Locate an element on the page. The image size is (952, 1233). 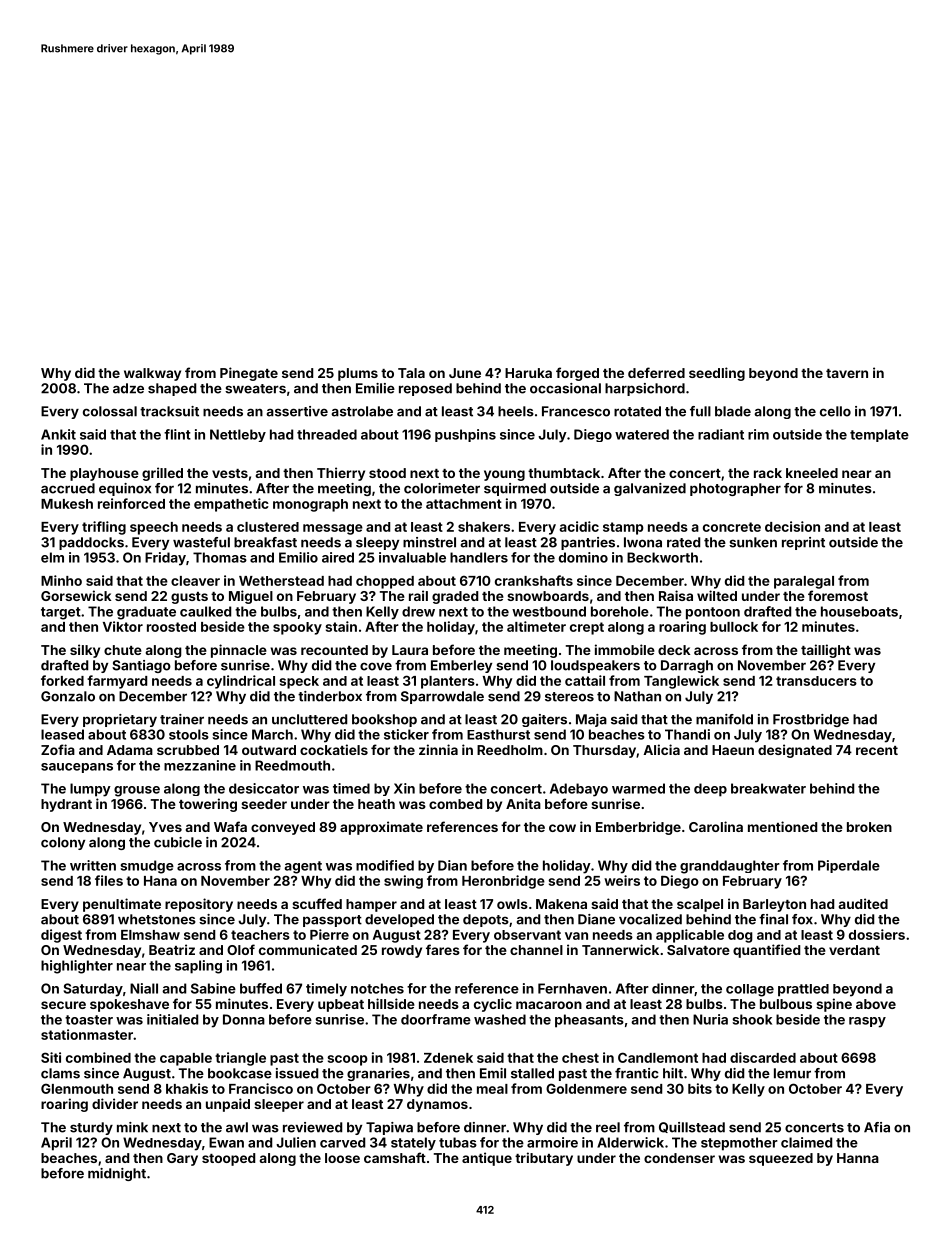
buffed is located at coordinates (261, 988).
